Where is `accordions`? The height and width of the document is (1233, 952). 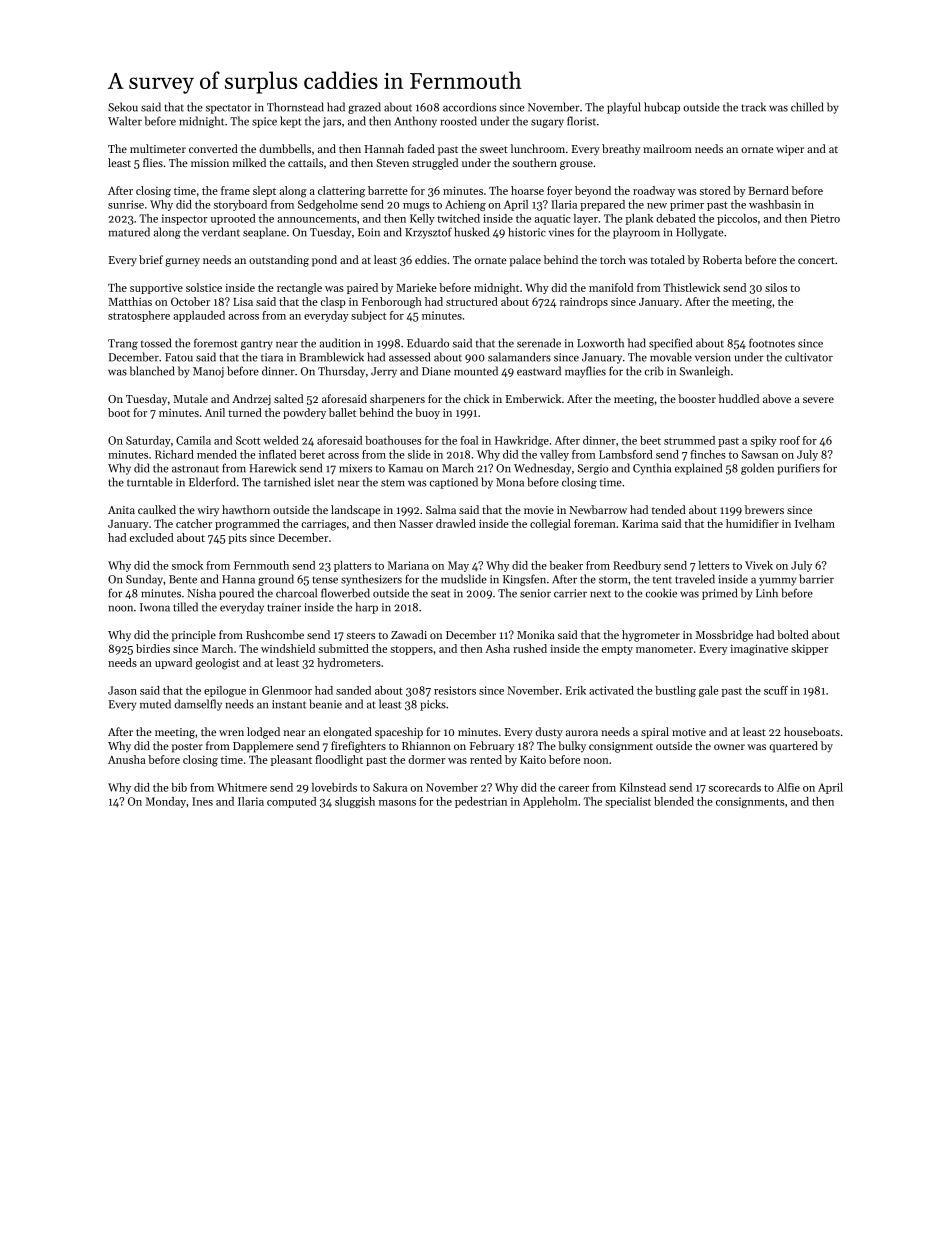
accordions is located at coordinates (469, 107).
